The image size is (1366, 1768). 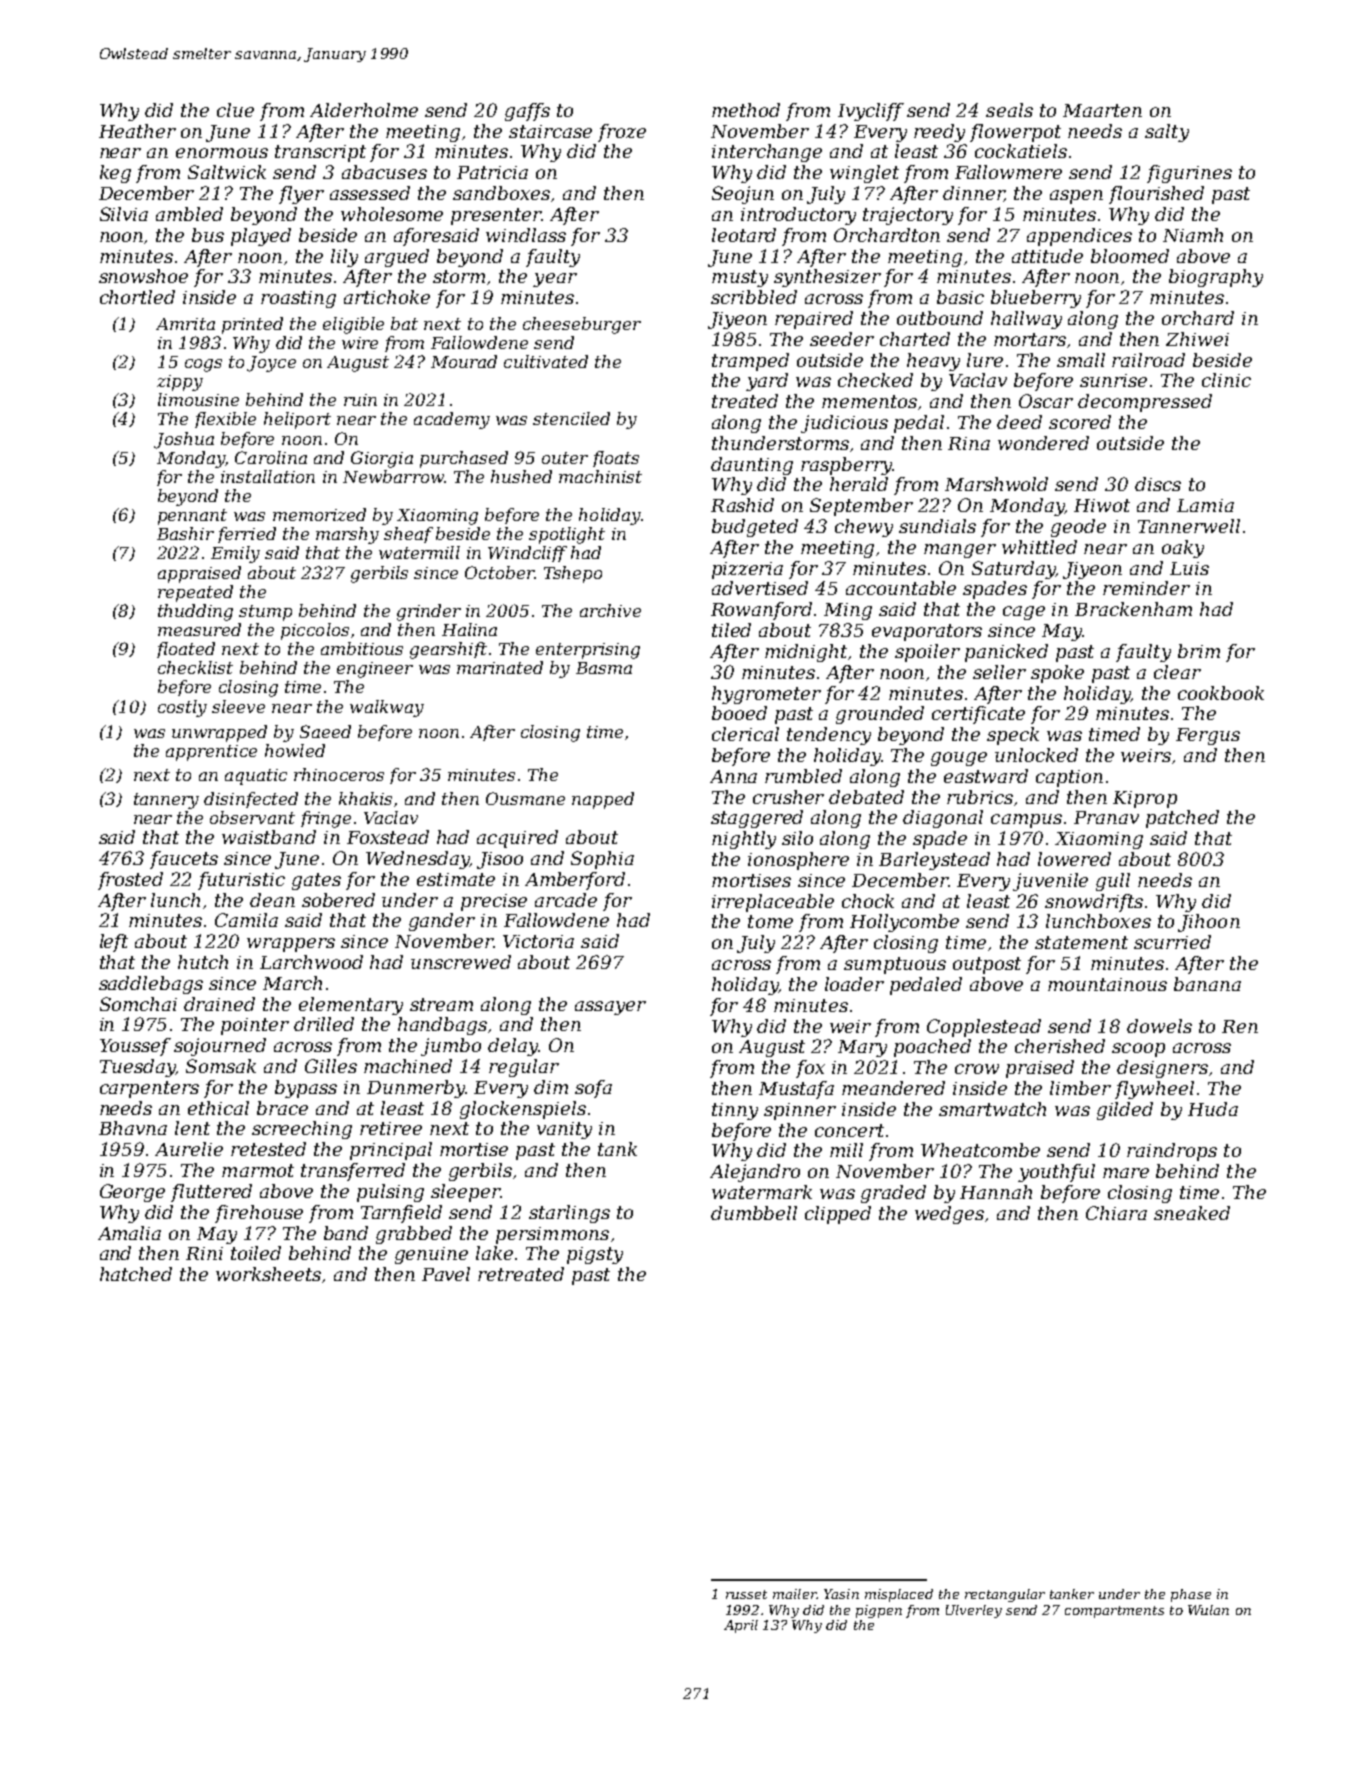 I want to click on Tarnfield, so click(x=401, y=1214).
